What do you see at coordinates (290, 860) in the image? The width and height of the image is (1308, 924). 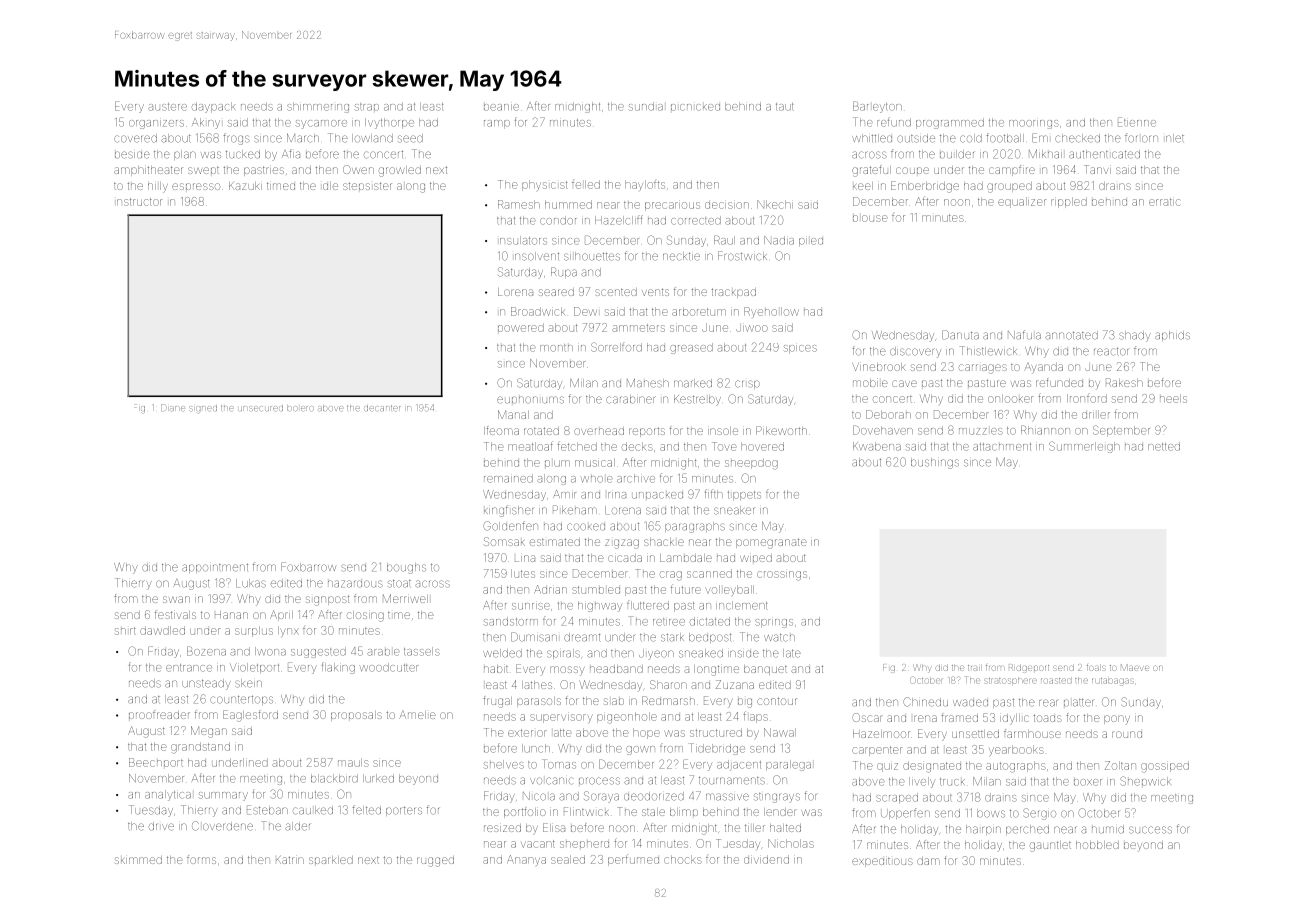 I see `Katrin` at bounding box center [290, 860].
